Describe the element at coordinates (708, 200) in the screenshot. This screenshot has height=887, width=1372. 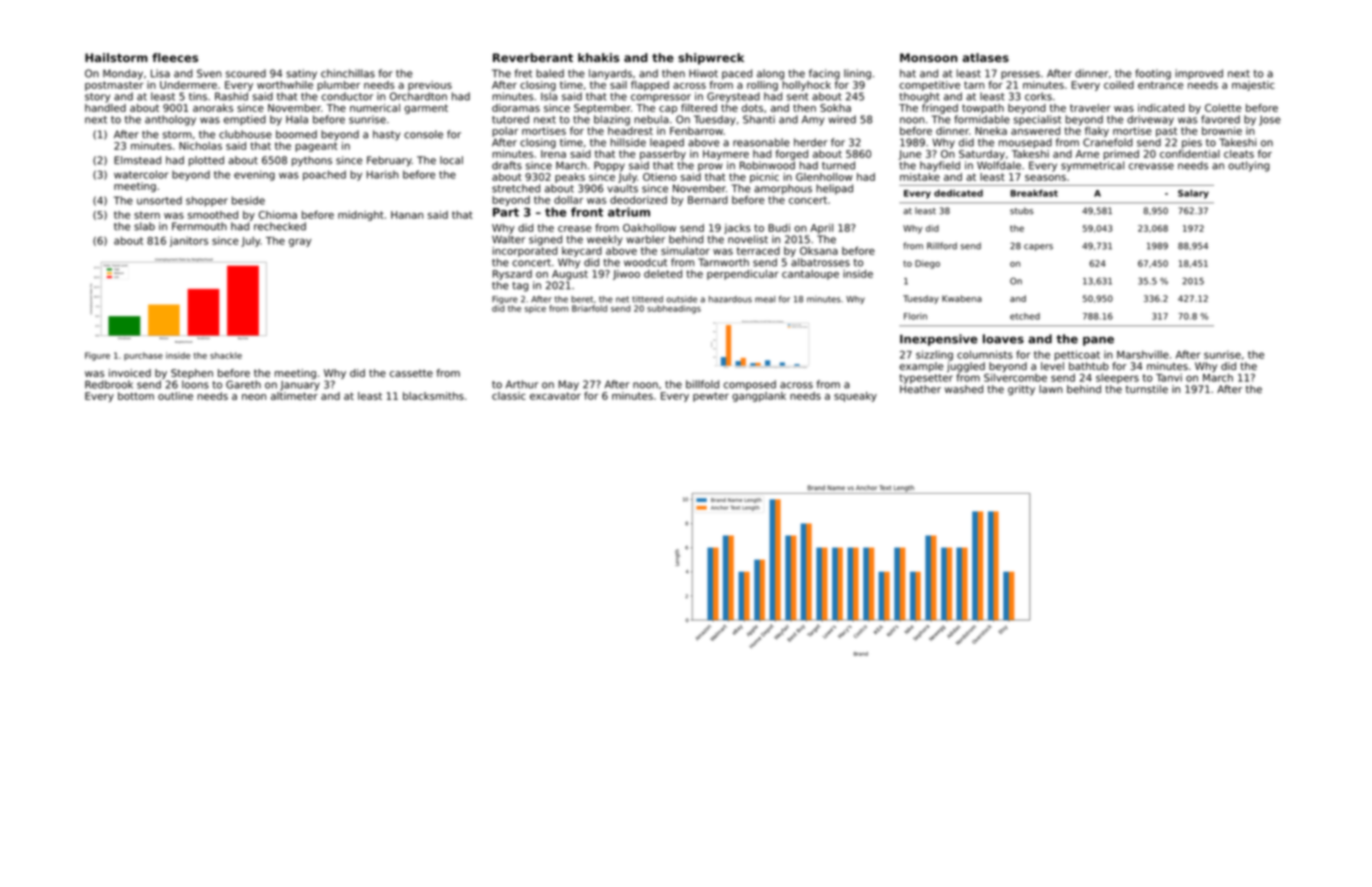
I see `Bernard` at that location.
